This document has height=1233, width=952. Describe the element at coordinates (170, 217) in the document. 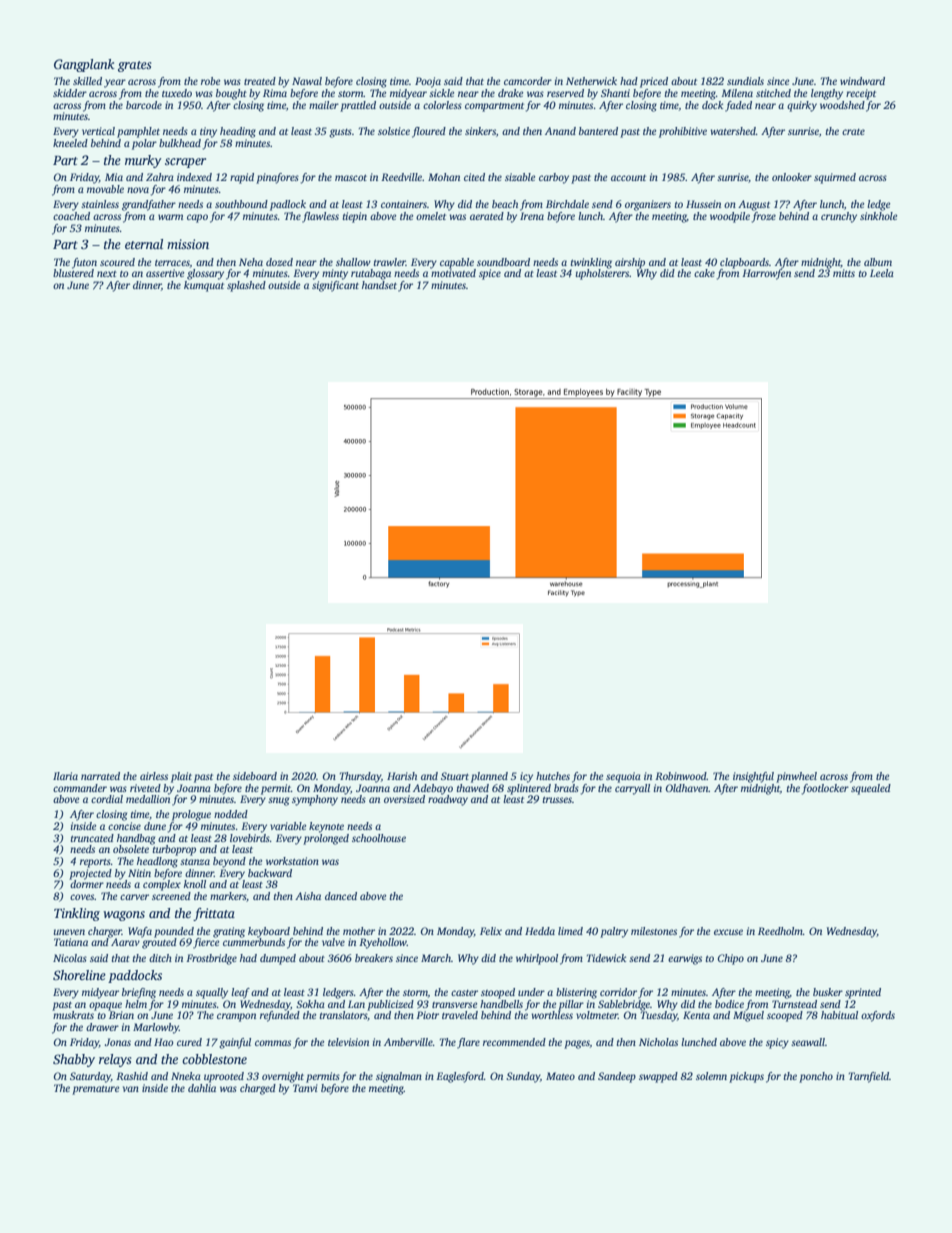

I see `warm` at that location.
